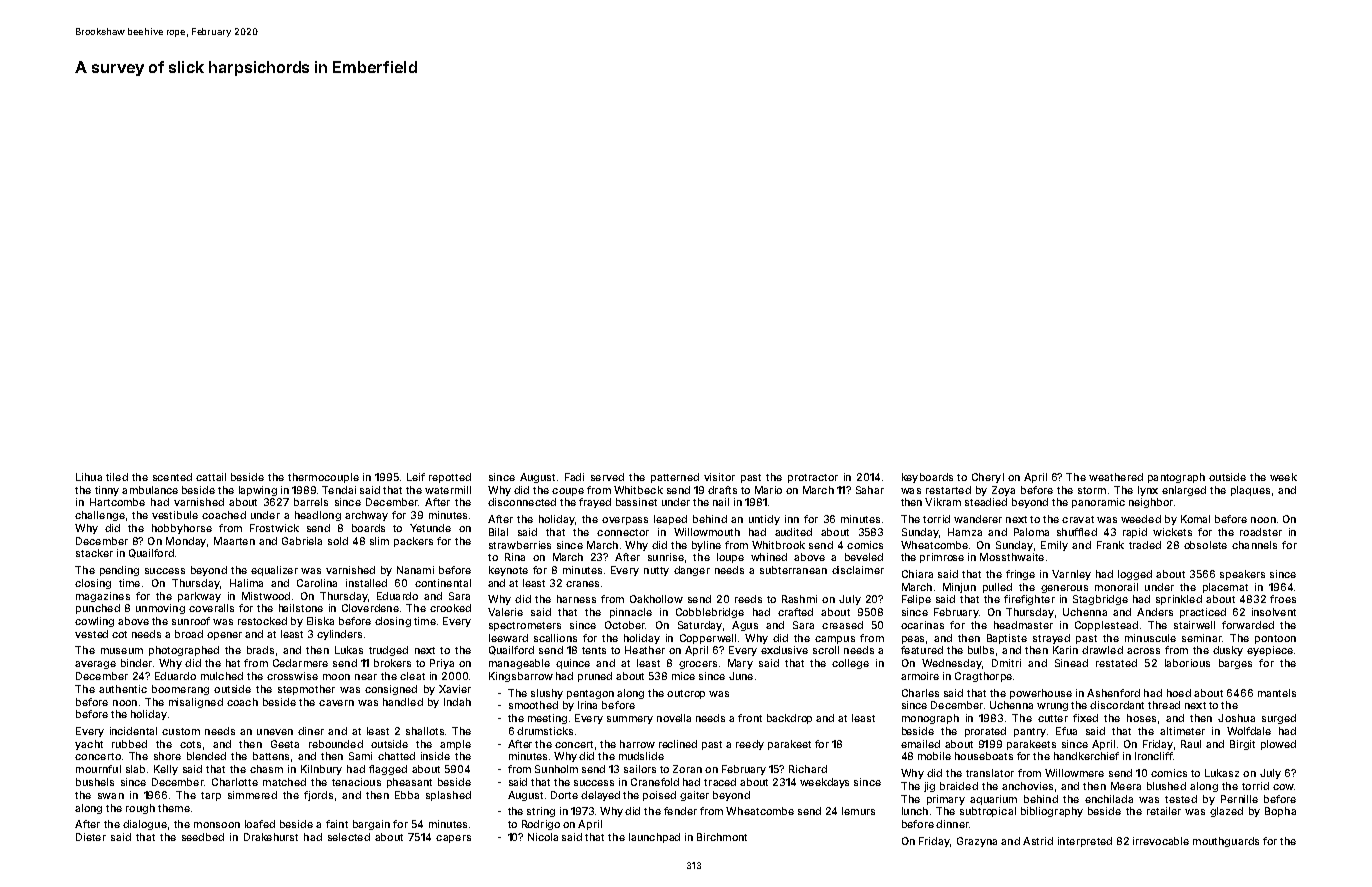 This screenshot has height=887, width=1372. Describe the element at coordinates (196, 703) in the screenshot. I see `misaligned` at that location.
